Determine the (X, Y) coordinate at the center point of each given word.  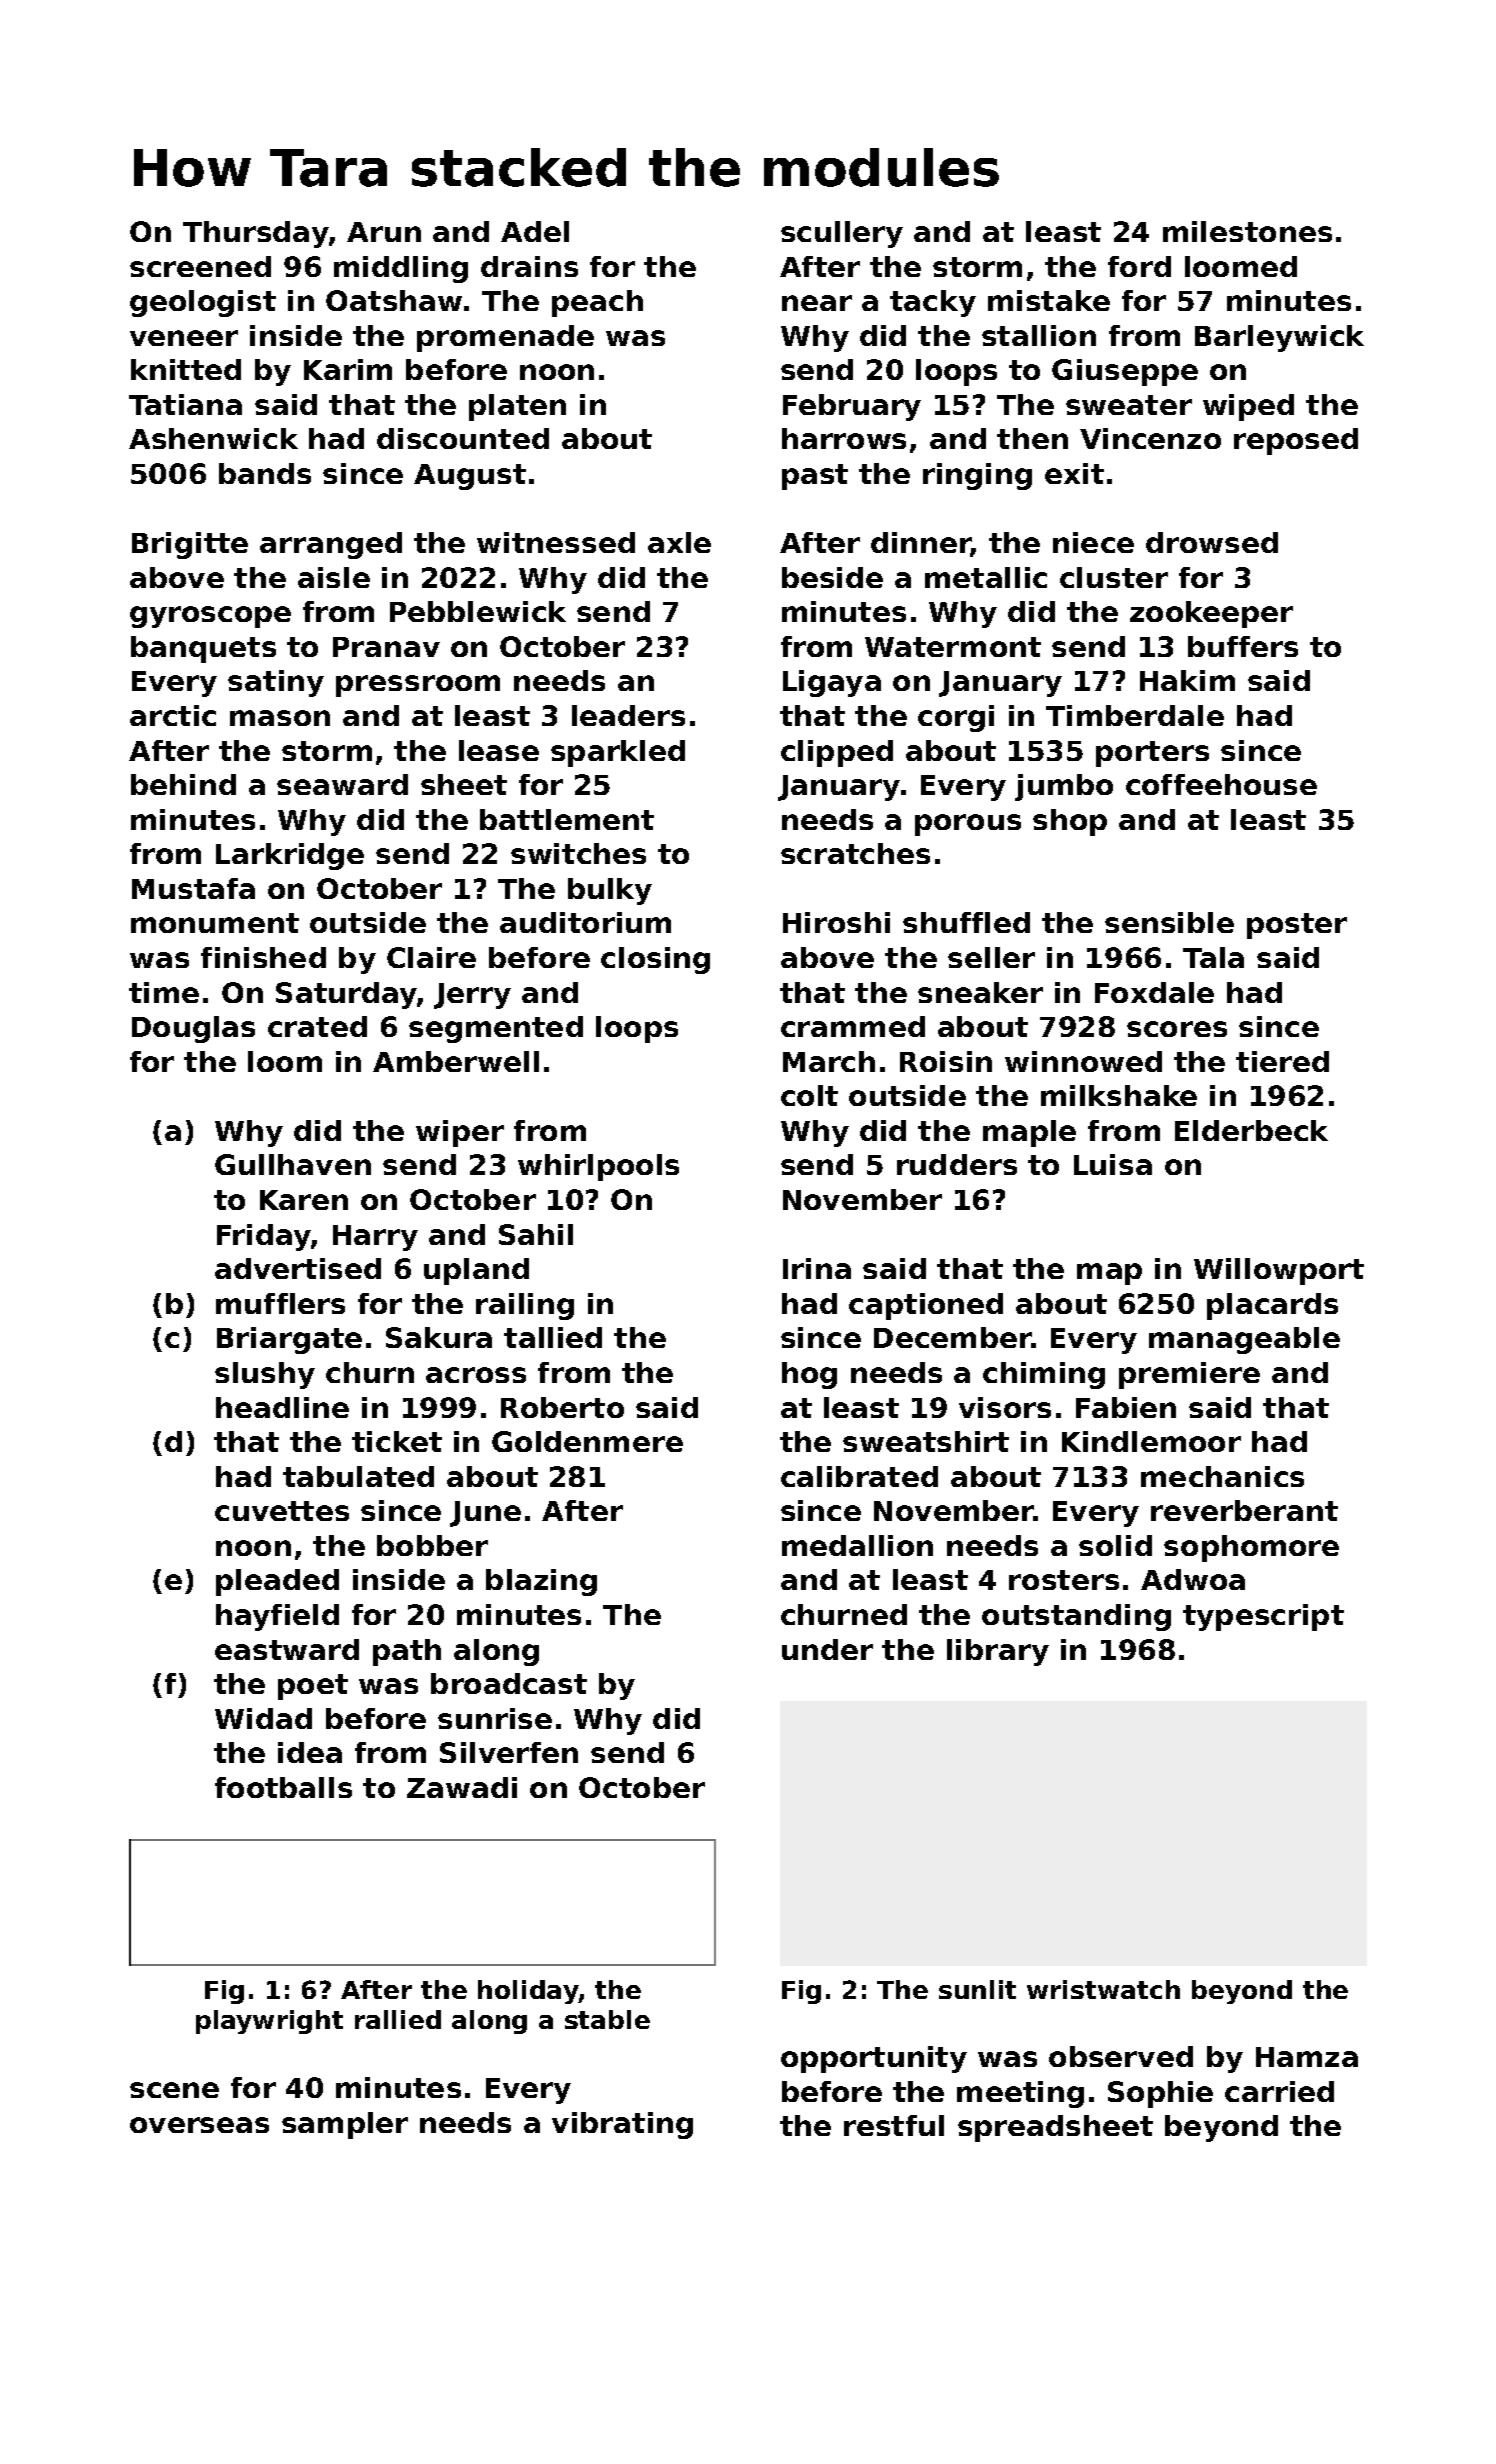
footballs (283, 1787)
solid (1115, 1545)
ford (1139, 266)
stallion (1039, 335)
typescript (1263, 1617)
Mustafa (193, 888)
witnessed (556, 542)
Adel (535, 231)
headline (282, 1407)
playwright (269, 2022)
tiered (1282, 1061)
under (827, 1649)
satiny (276, 683)
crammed (853, 1026)
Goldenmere (587, 1441)
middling (401, 269)
